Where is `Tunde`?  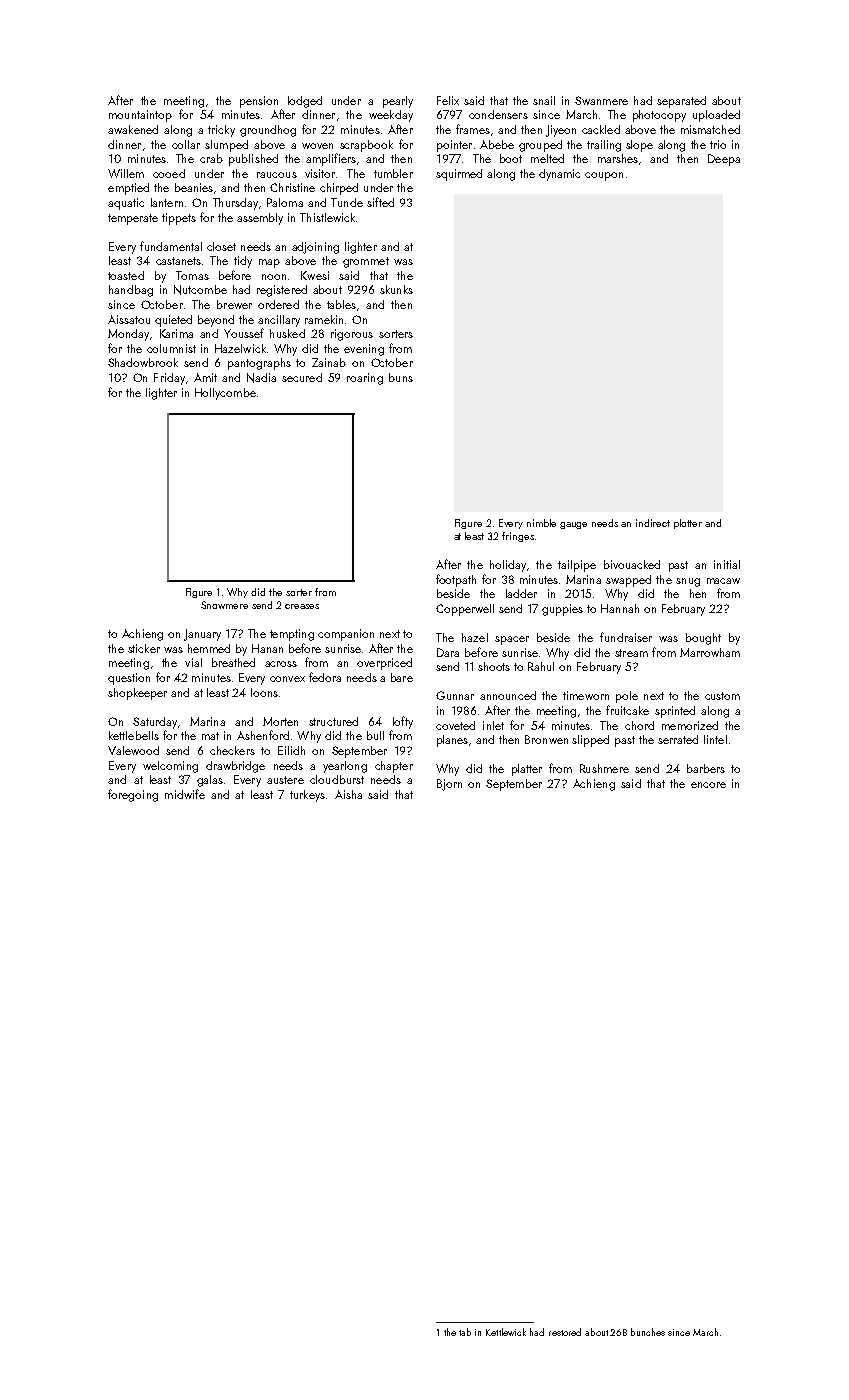
Tunde is located at coordinates (347, 202).
